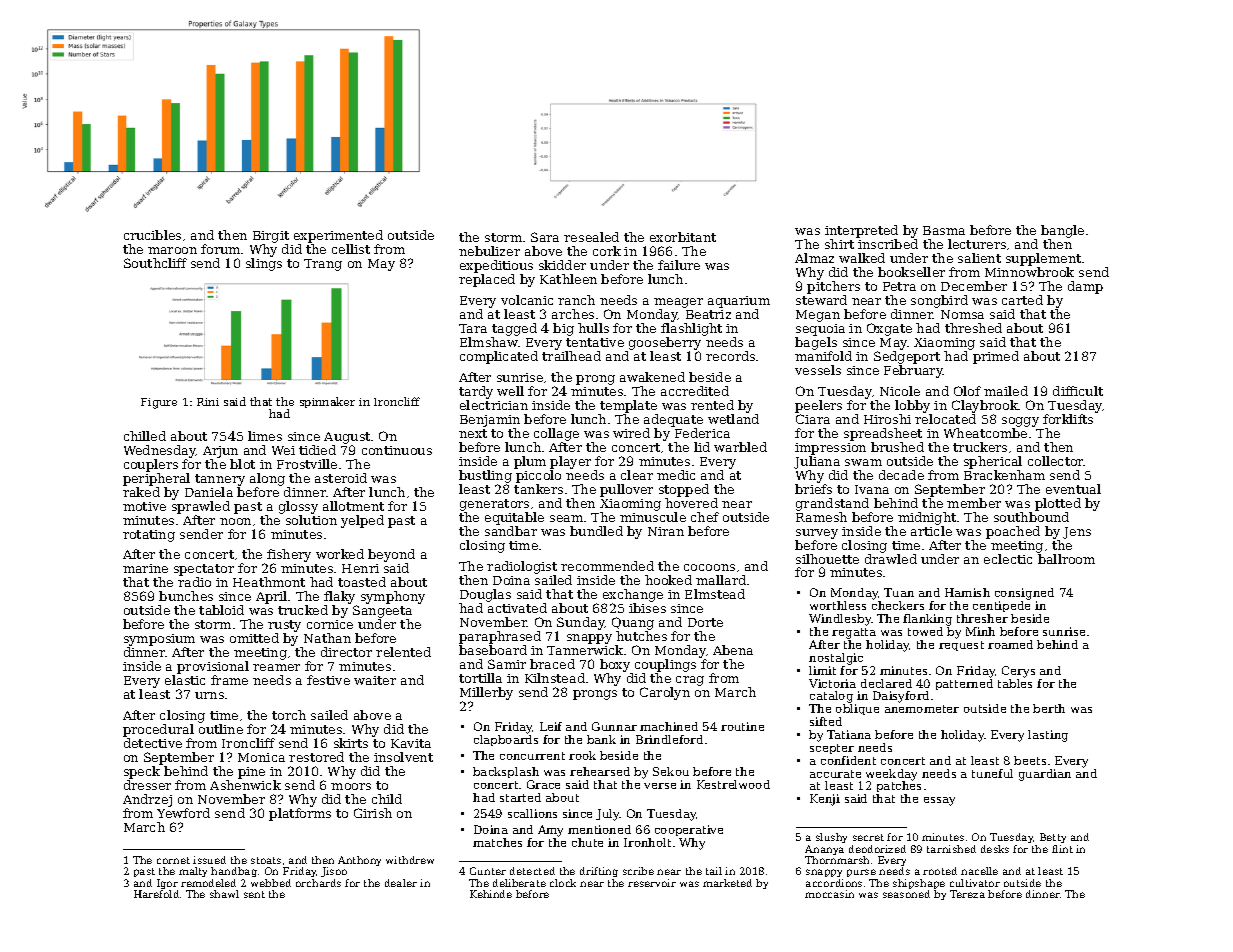  I want to click on Kehinde, so click(491, 894).
